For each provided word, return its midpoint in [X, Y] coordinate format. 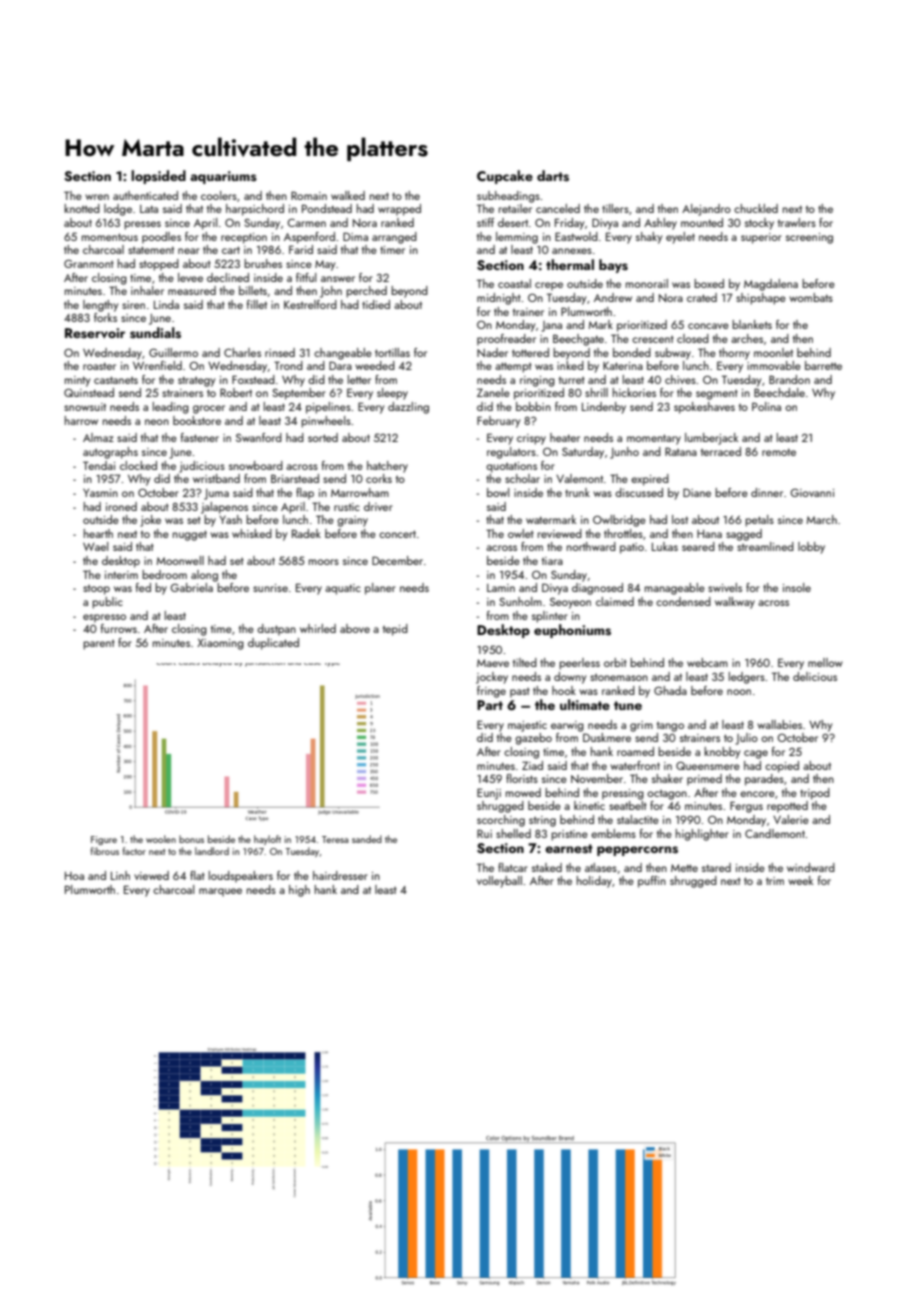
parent [99, 645]
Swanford [259, 437]
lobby [811, 548]
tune [628, 705]
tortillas [392, 352]
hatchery [387, 467]
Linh [120, 875]
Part [490, 705]
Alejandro [706, 210]
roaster [99, 366]
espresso [104, 618]
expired [650, 480]
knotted [82, 208]
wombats [811, 297]
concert [397, 534]
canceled [558, 208]
